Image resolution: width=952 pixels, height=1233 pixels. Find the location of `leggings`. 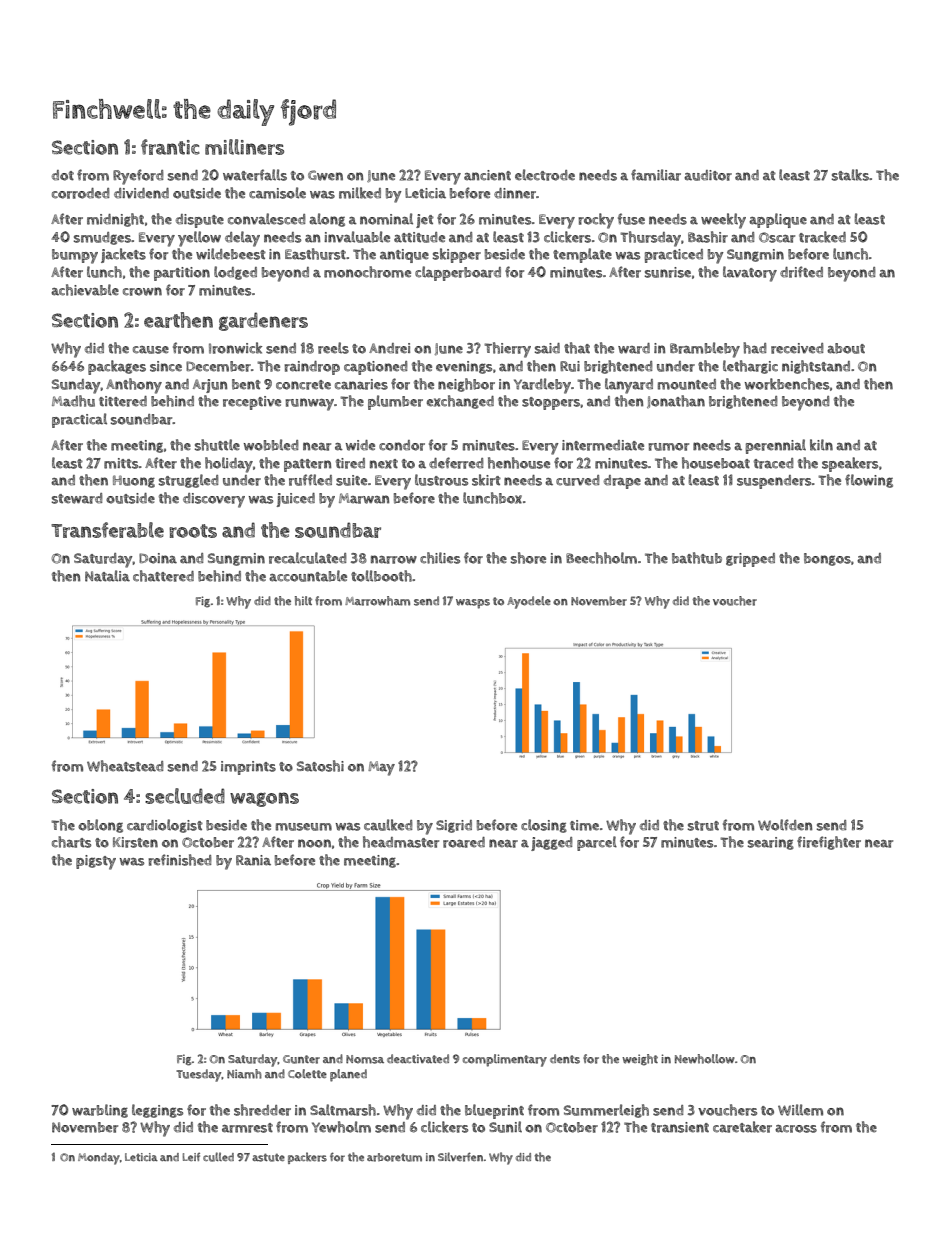

leggings is located at coordinates (157, 1111).
